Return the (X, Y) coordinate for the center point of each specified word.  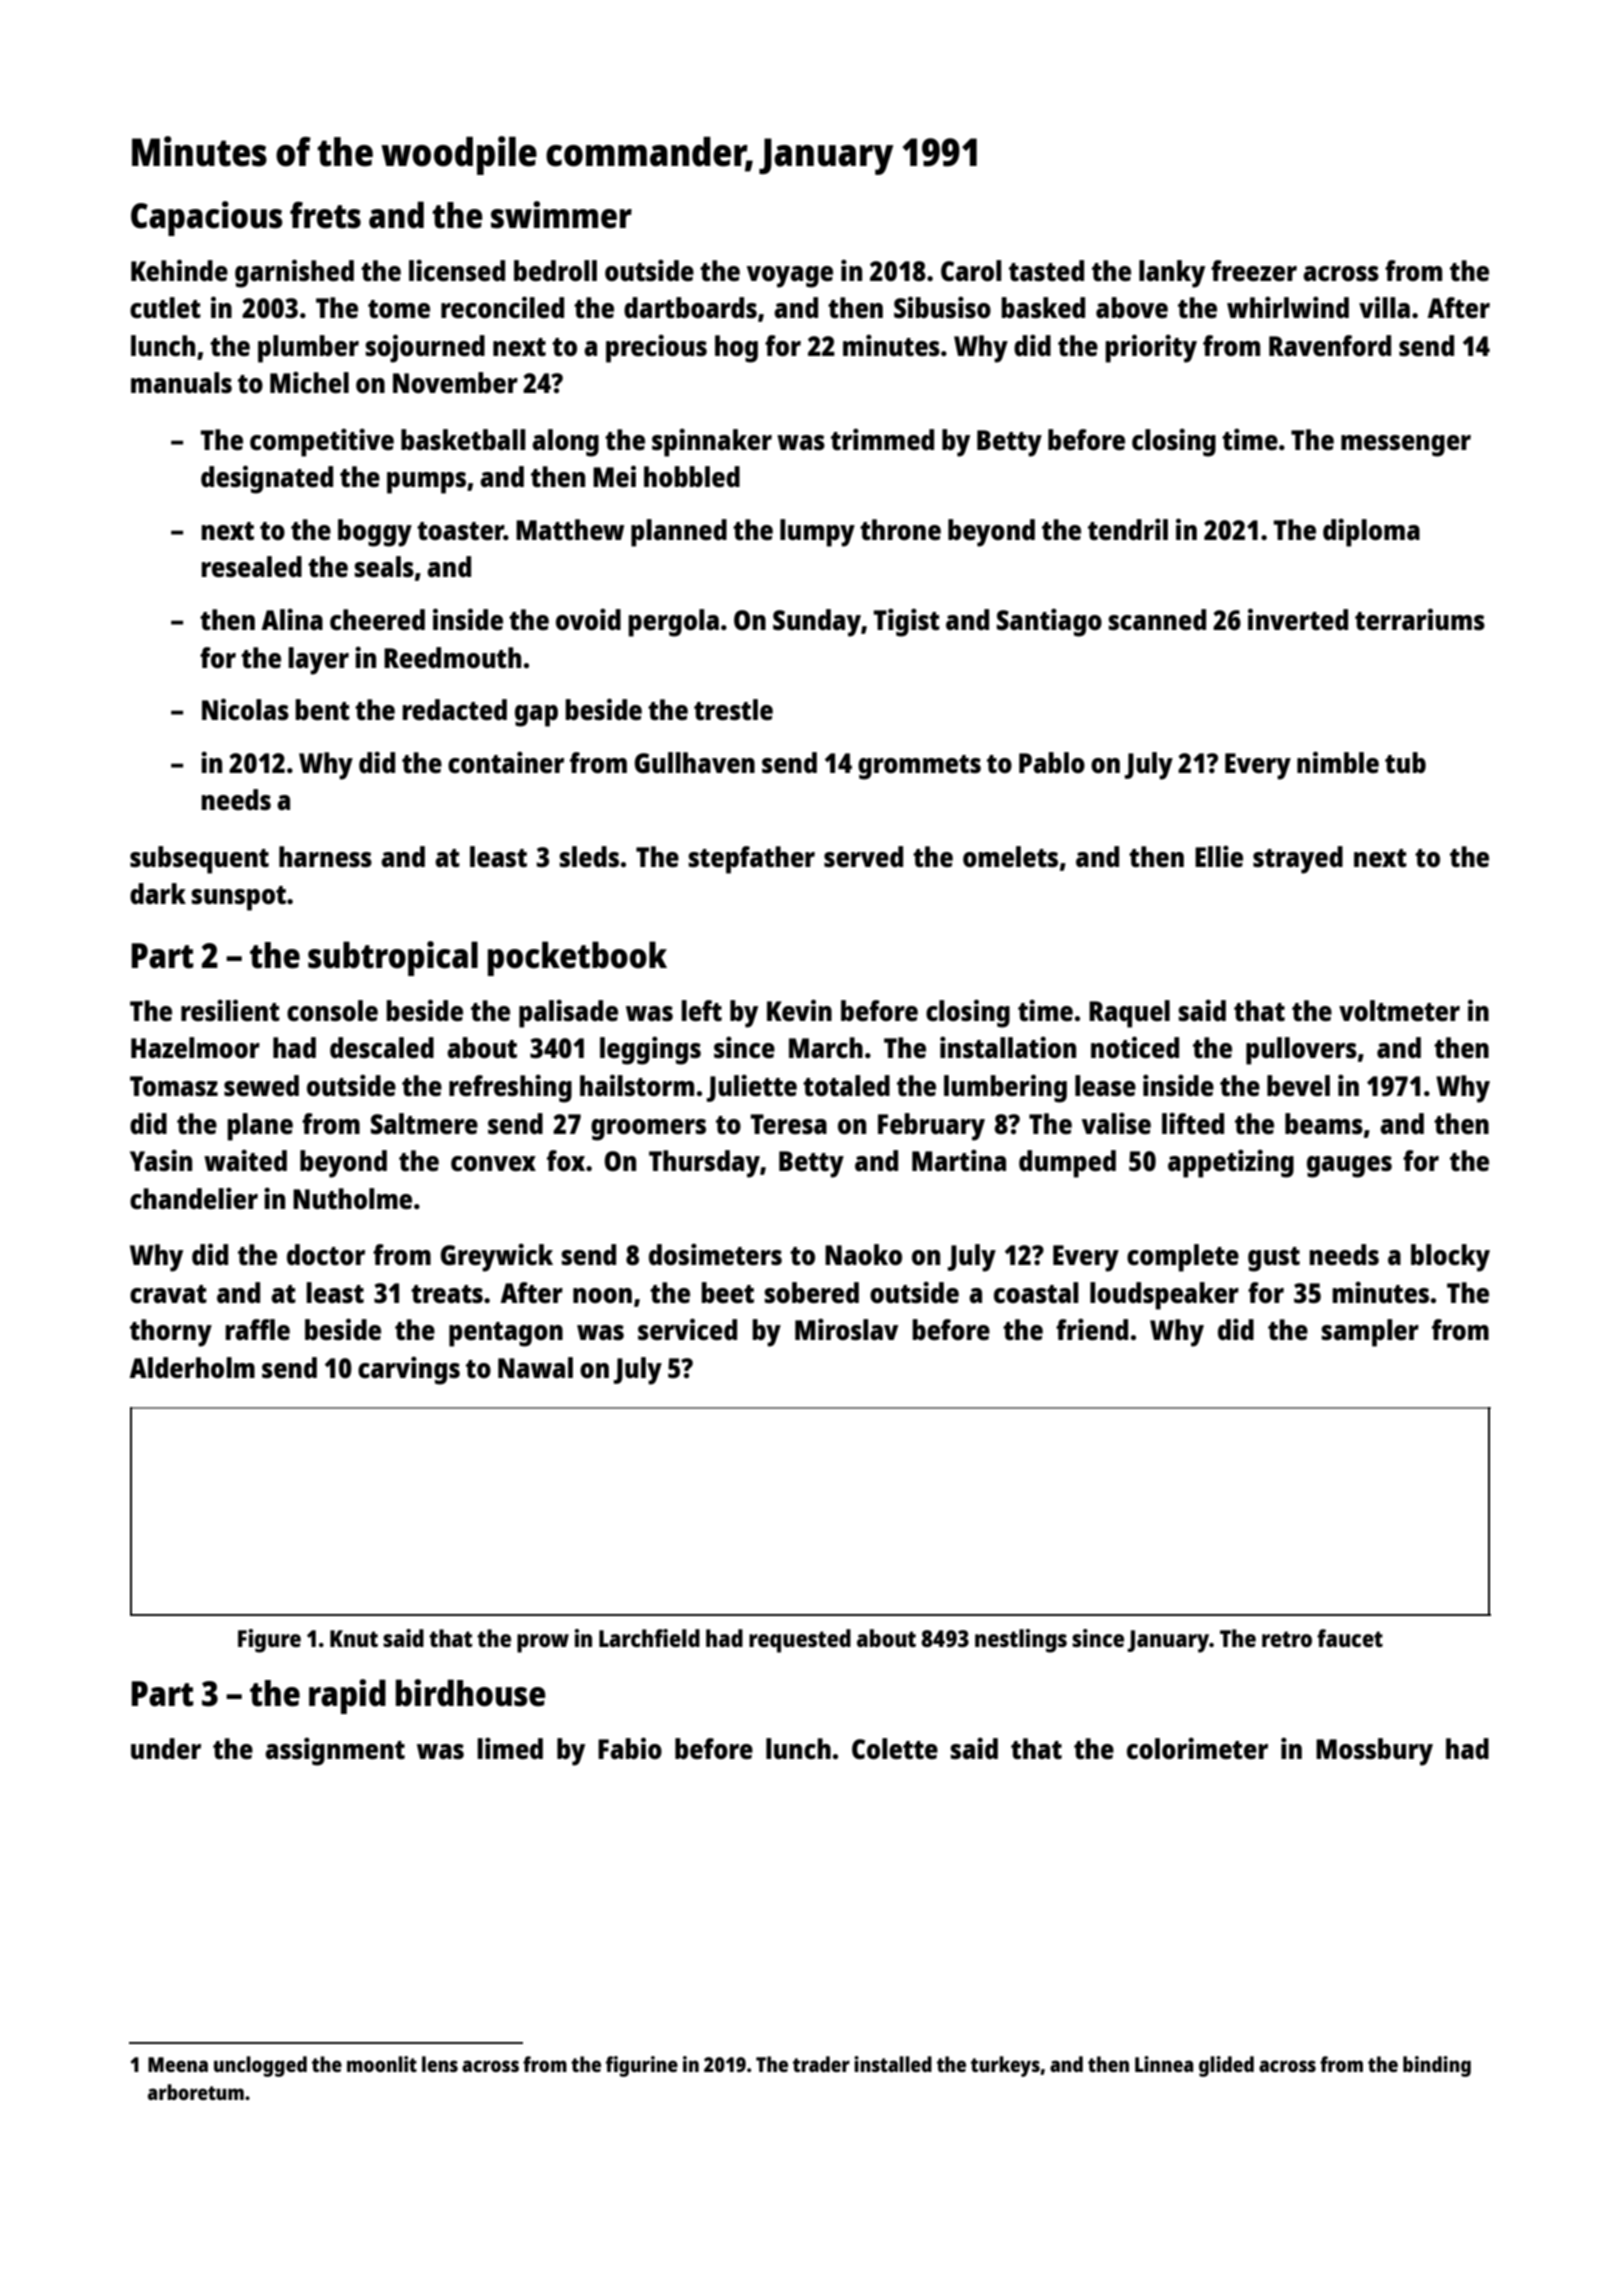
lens (440, 2064)
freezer (1254, 270)
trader (821, 2064)
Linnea (1164, 2064)
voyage (790, 277)
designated (267, 479)
